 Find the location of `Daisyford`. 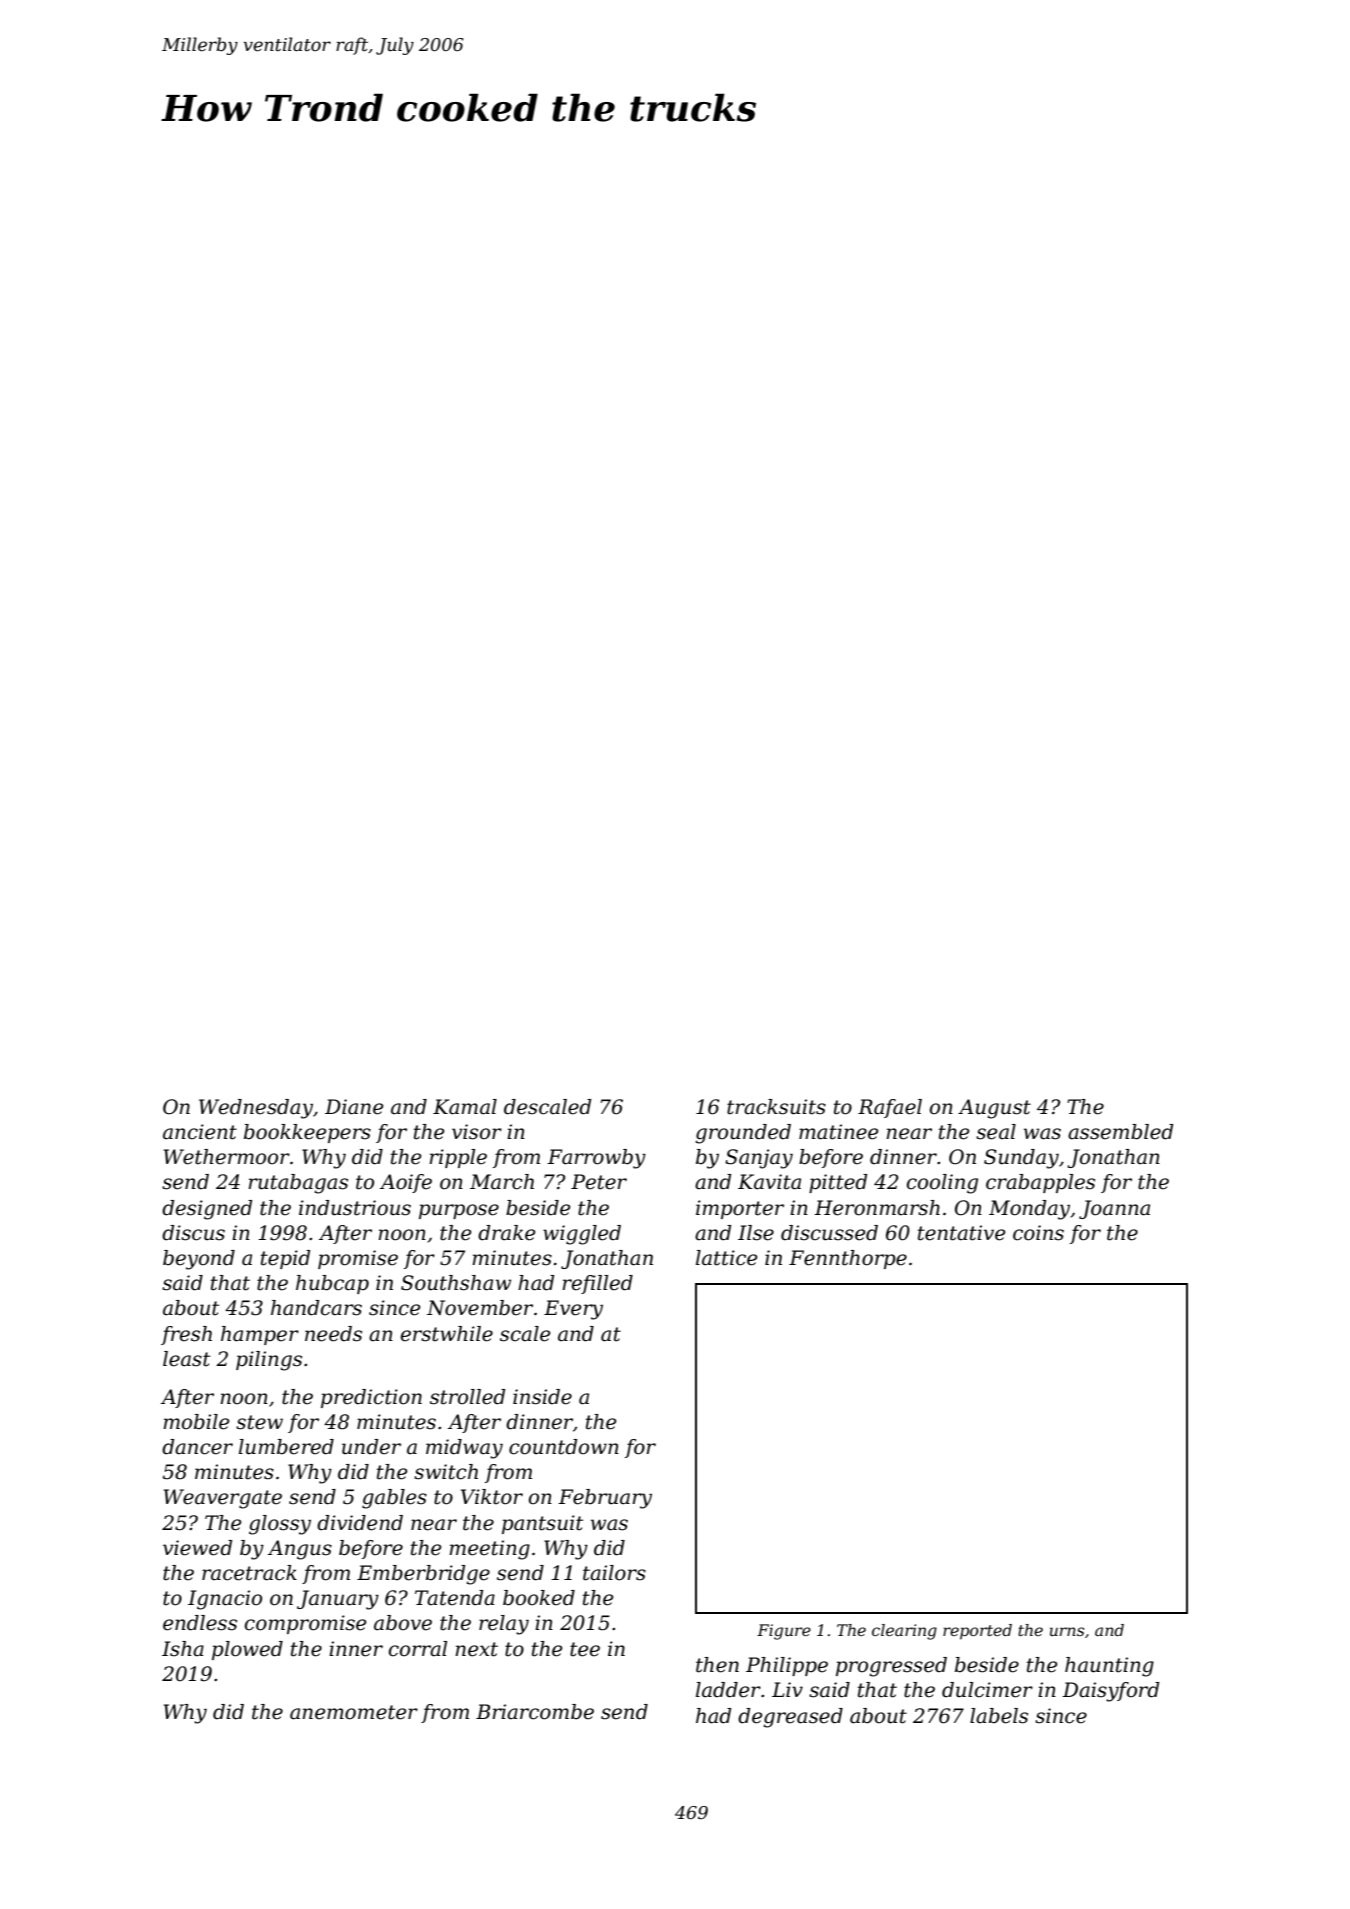

Daisyford is located at coordinates (1110, 1692).
